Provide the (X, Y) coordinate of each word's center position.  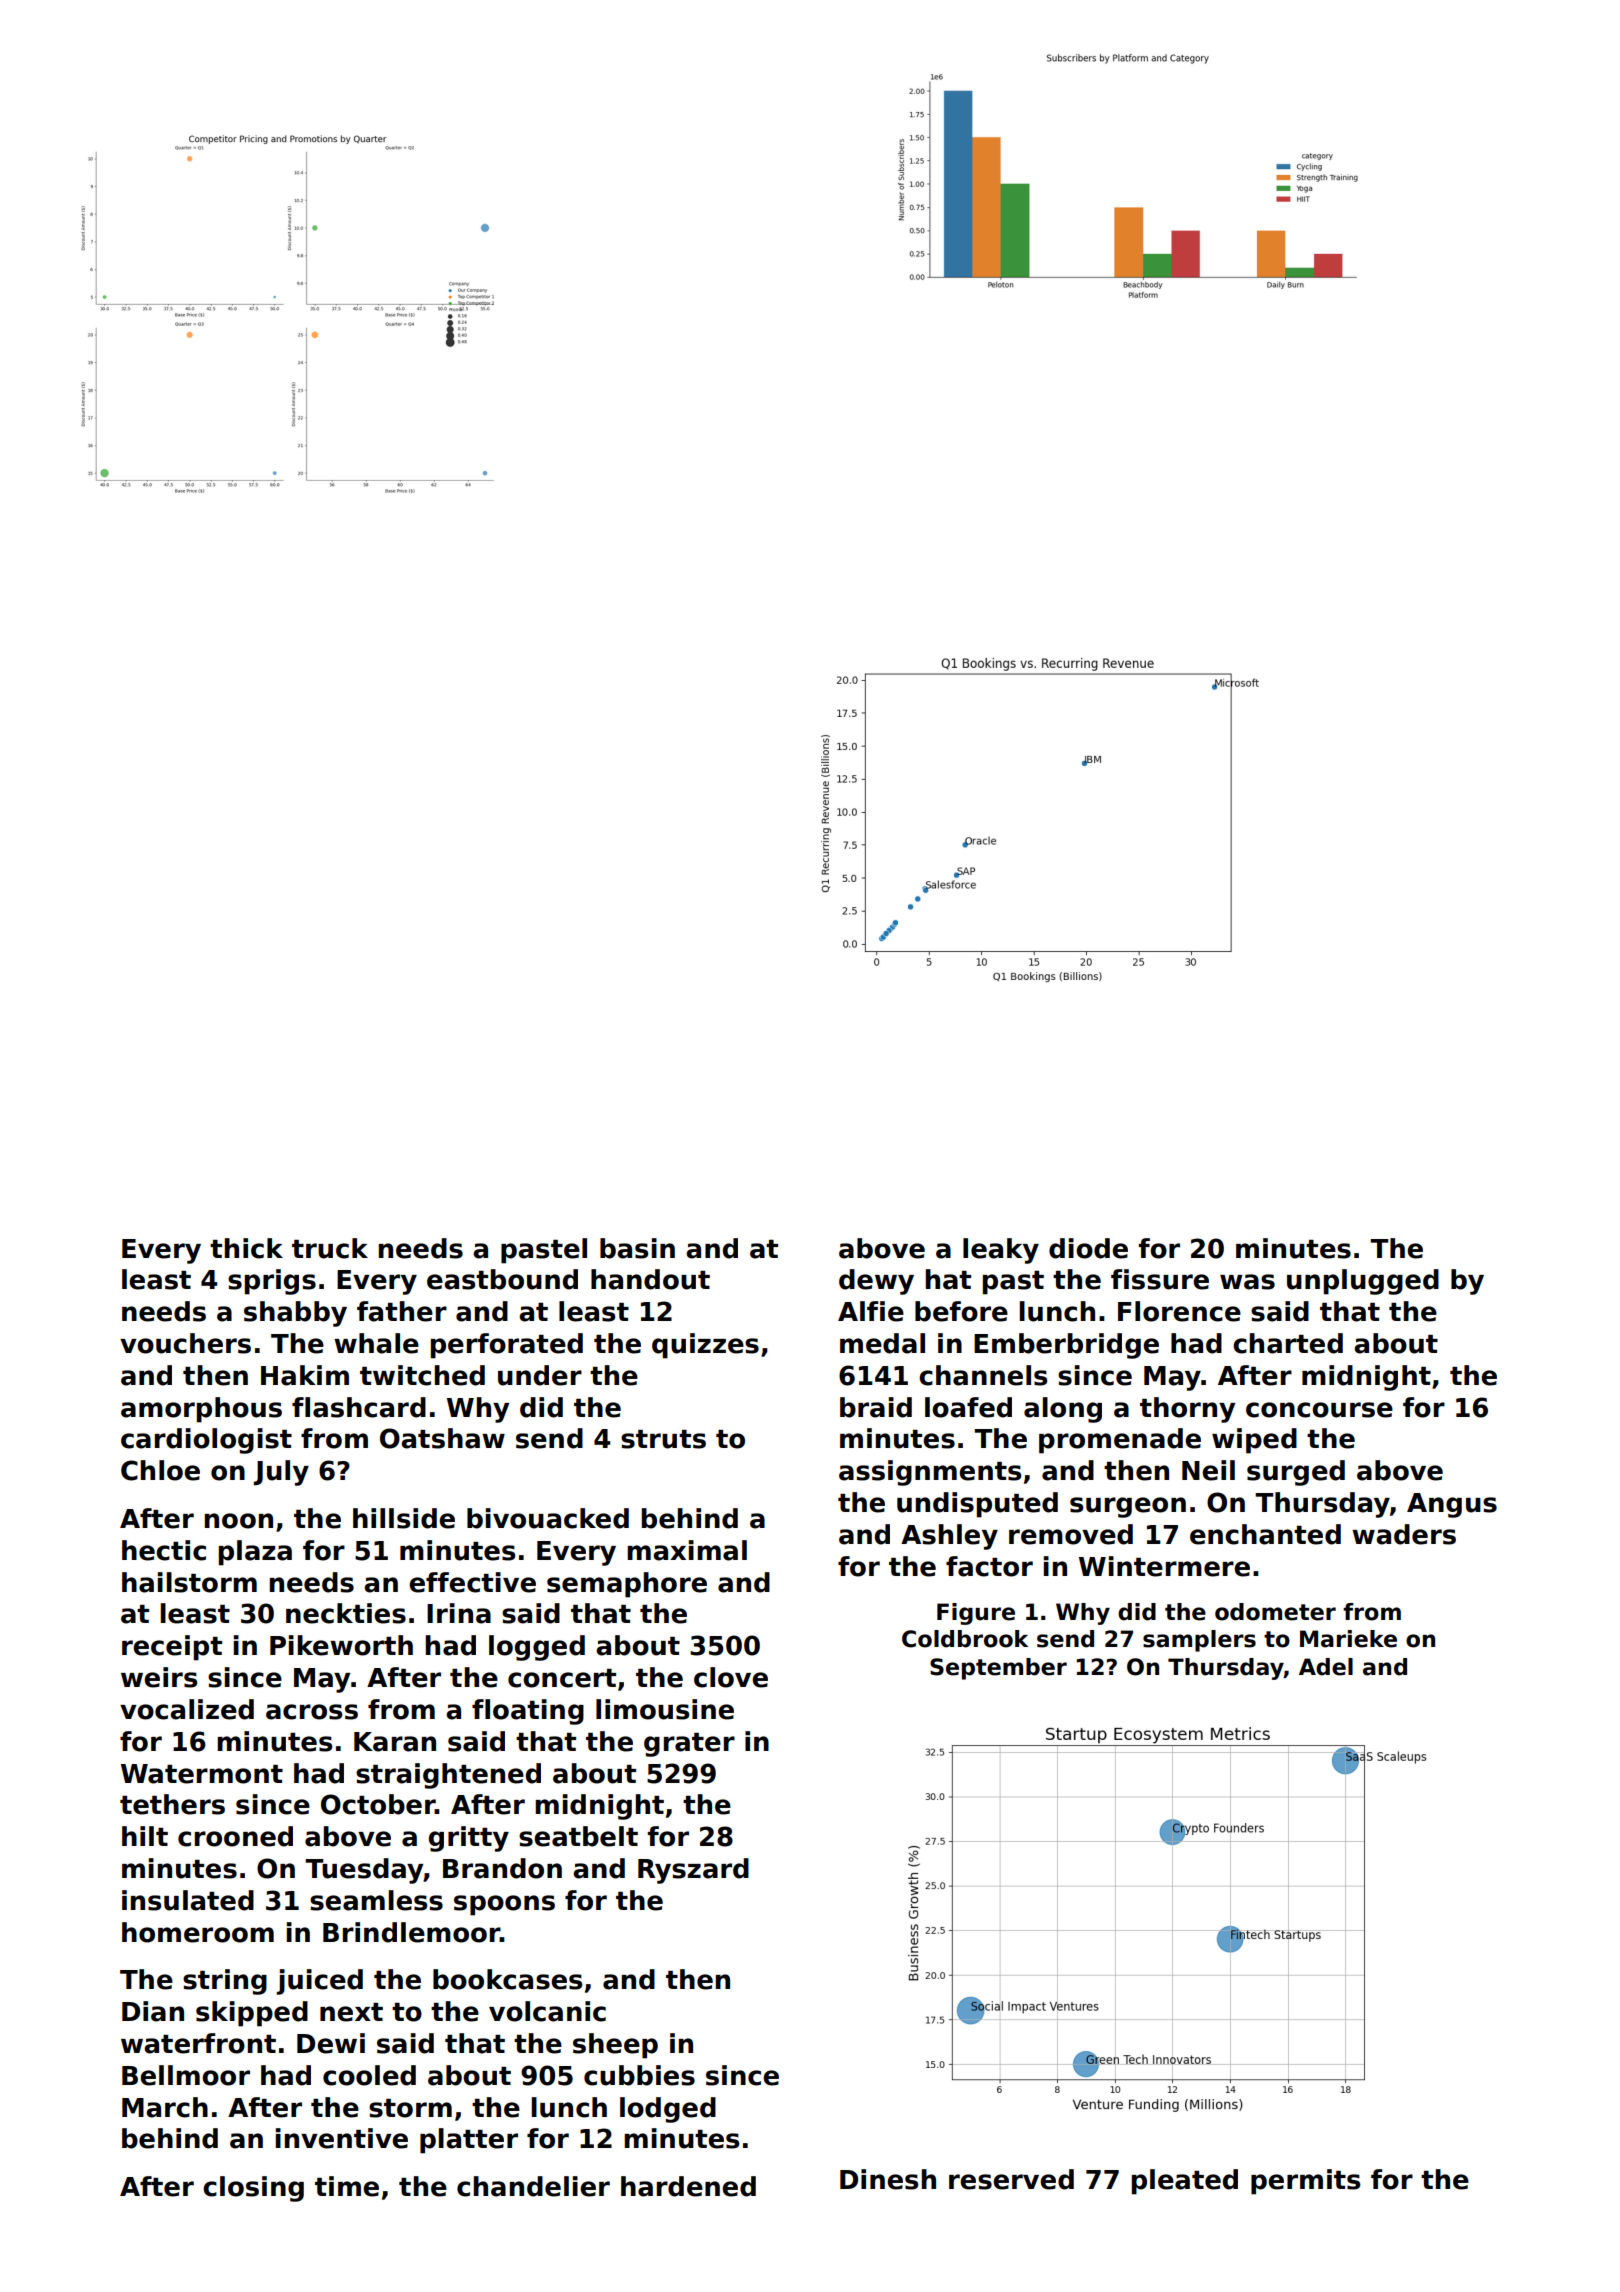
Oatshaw (442, 1438)
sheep (615, 2046)
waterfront (198, 2043)
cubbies (639, 2075)
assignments (930, 1473)
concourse (1319, 1410)
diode (1088, 1248)
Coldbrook (965, 1639)
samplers (1199, 1641)
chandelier (533, 2186)
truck (330, 1248)
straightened (448, 1776)
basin (637, 1248)
